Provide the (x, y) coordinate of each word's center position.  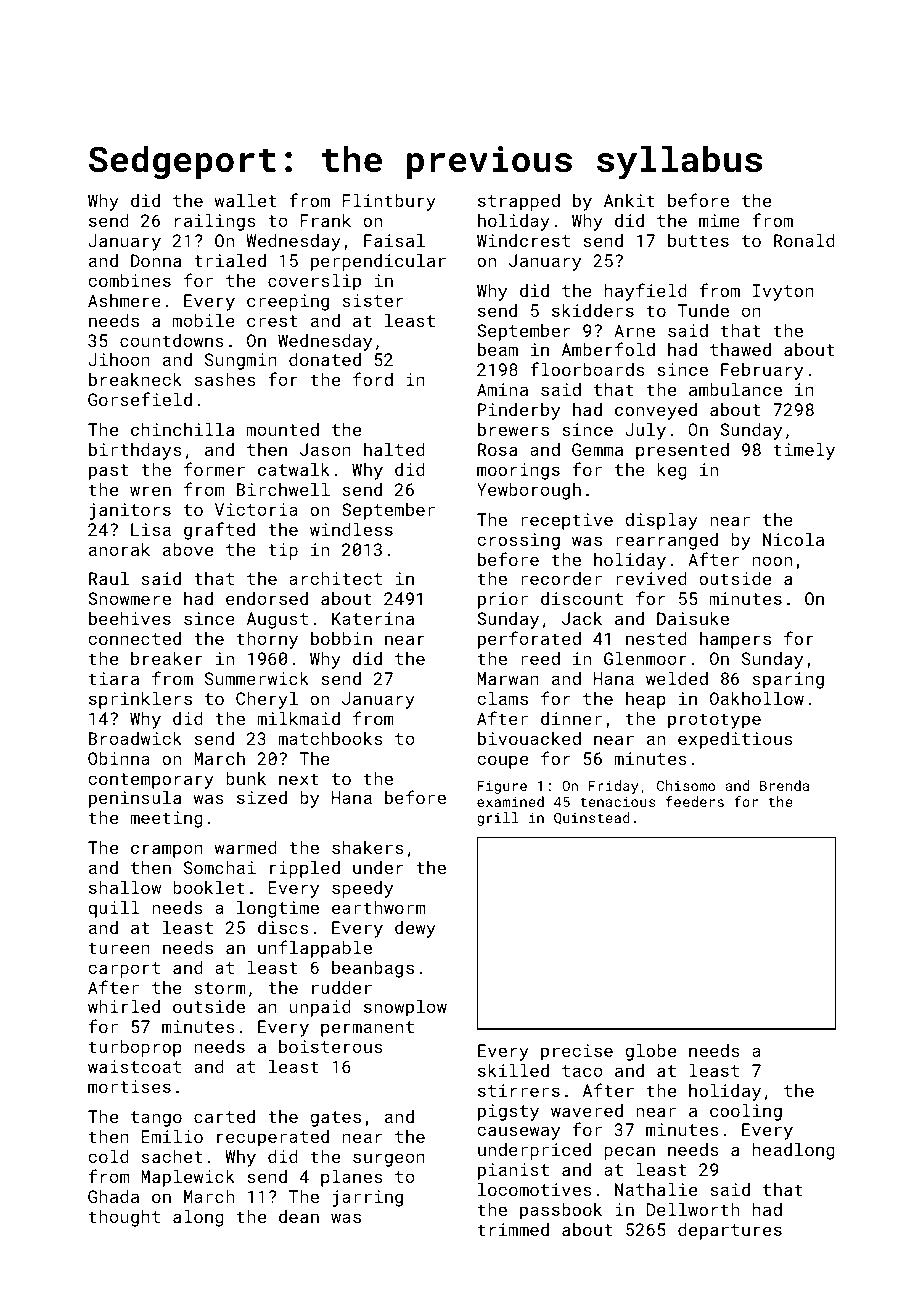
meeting (166, 819)
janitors (130, 511)
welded (677, 678)
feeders (695, 801)
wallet (246, 200)
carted (224, 1116)
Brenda (784, 785)
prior (503, 600)
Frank (325, 220)
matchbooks (330, 738)
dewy (415, 929)
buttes (698, 240)
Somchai (220, 867)
